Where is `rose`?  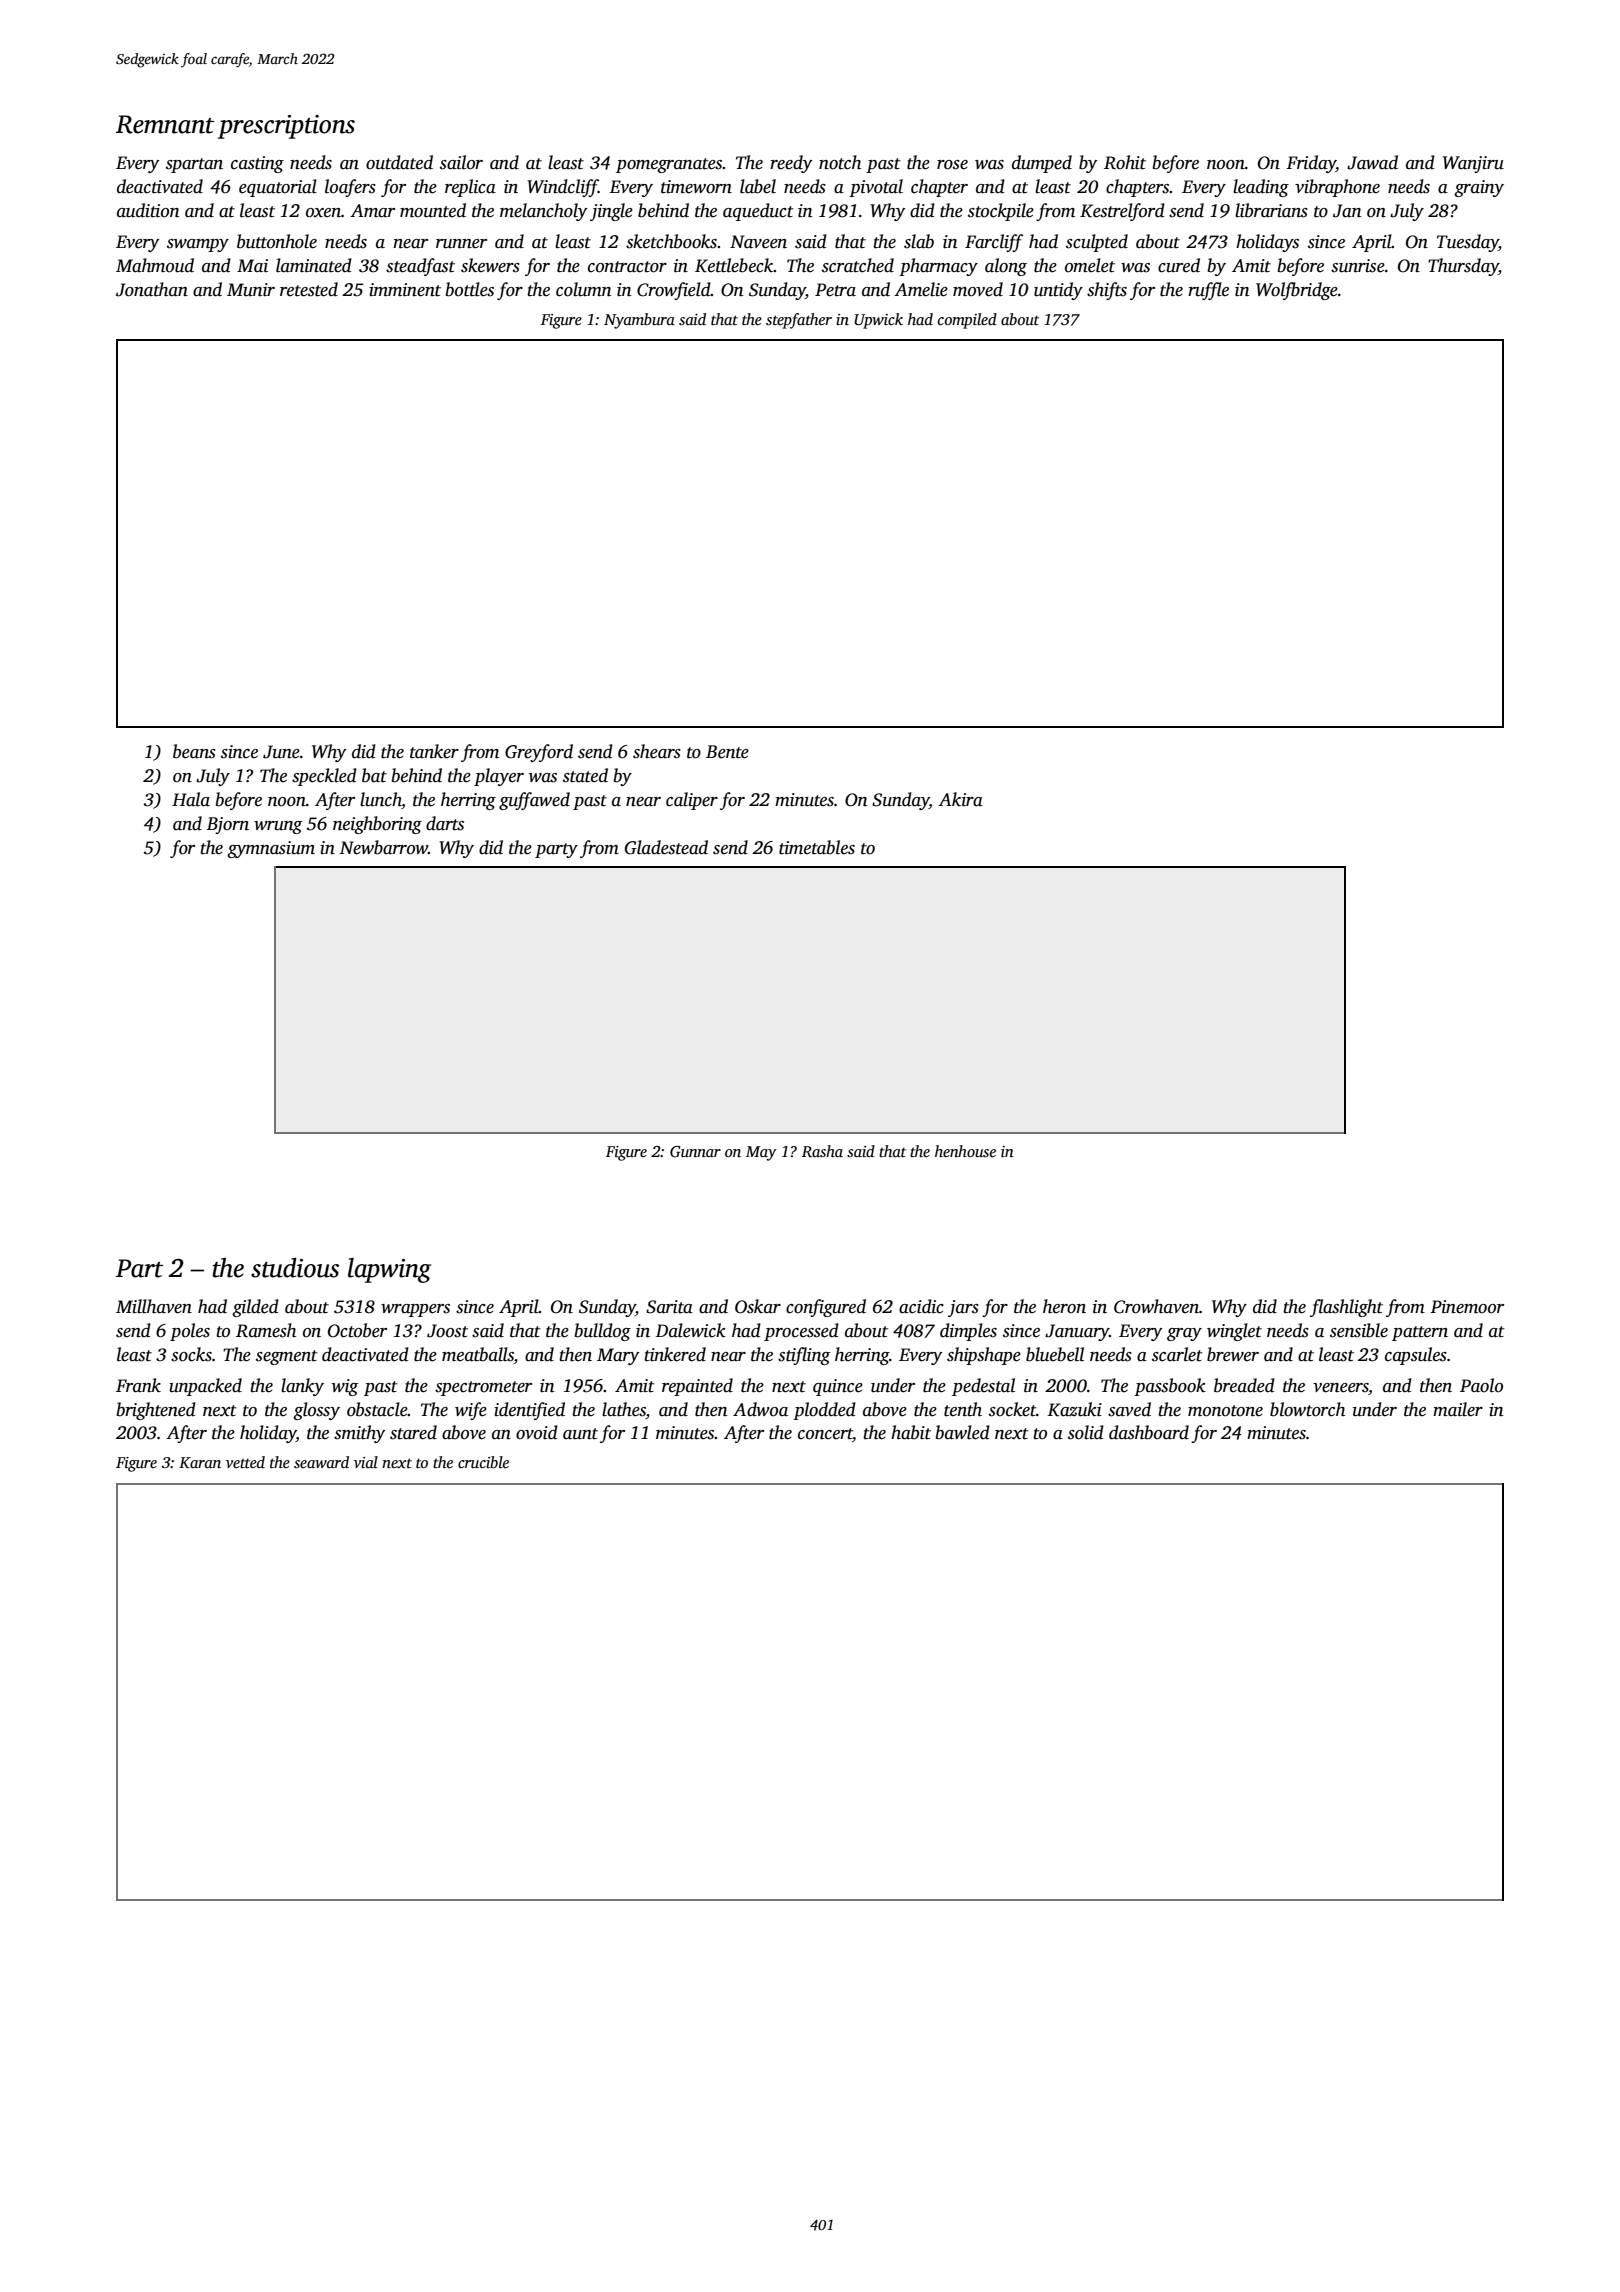
rose is located at coordinates (952, 165).
